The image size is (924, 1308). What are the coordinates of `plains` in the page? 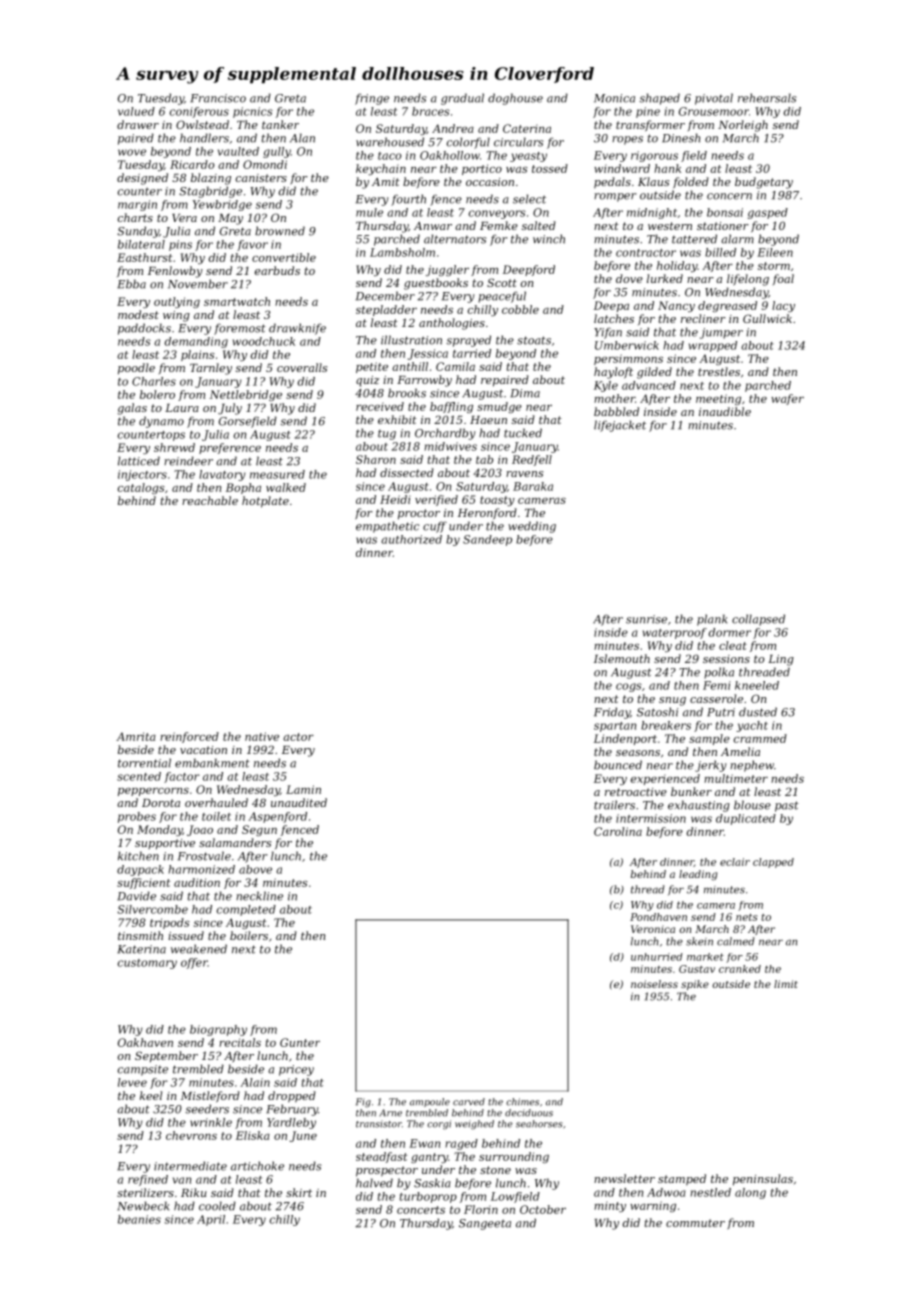 It's located at (198, 355).
